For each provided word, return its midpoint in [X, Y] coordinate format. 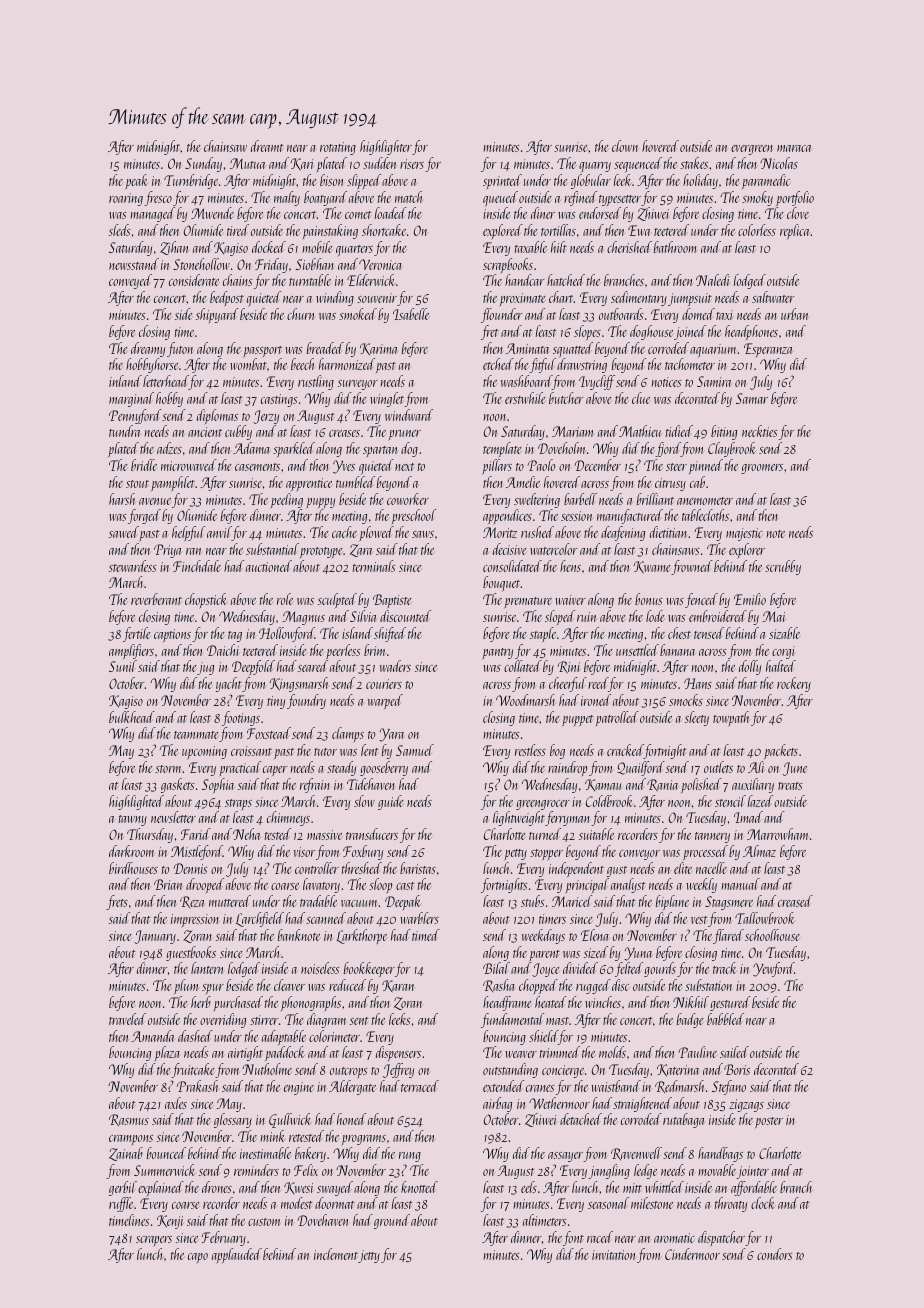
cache [344, 532]
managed [153, 214]
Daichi [223, 650]
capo [198, 1258]
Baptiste [392, 601]
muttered [230, 901]
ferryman [568, 818]
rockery [794, 684]
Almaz [759, 851]
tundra [125, 431]
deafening [623, 533]
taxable [530, 247]
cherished [629, 247]
